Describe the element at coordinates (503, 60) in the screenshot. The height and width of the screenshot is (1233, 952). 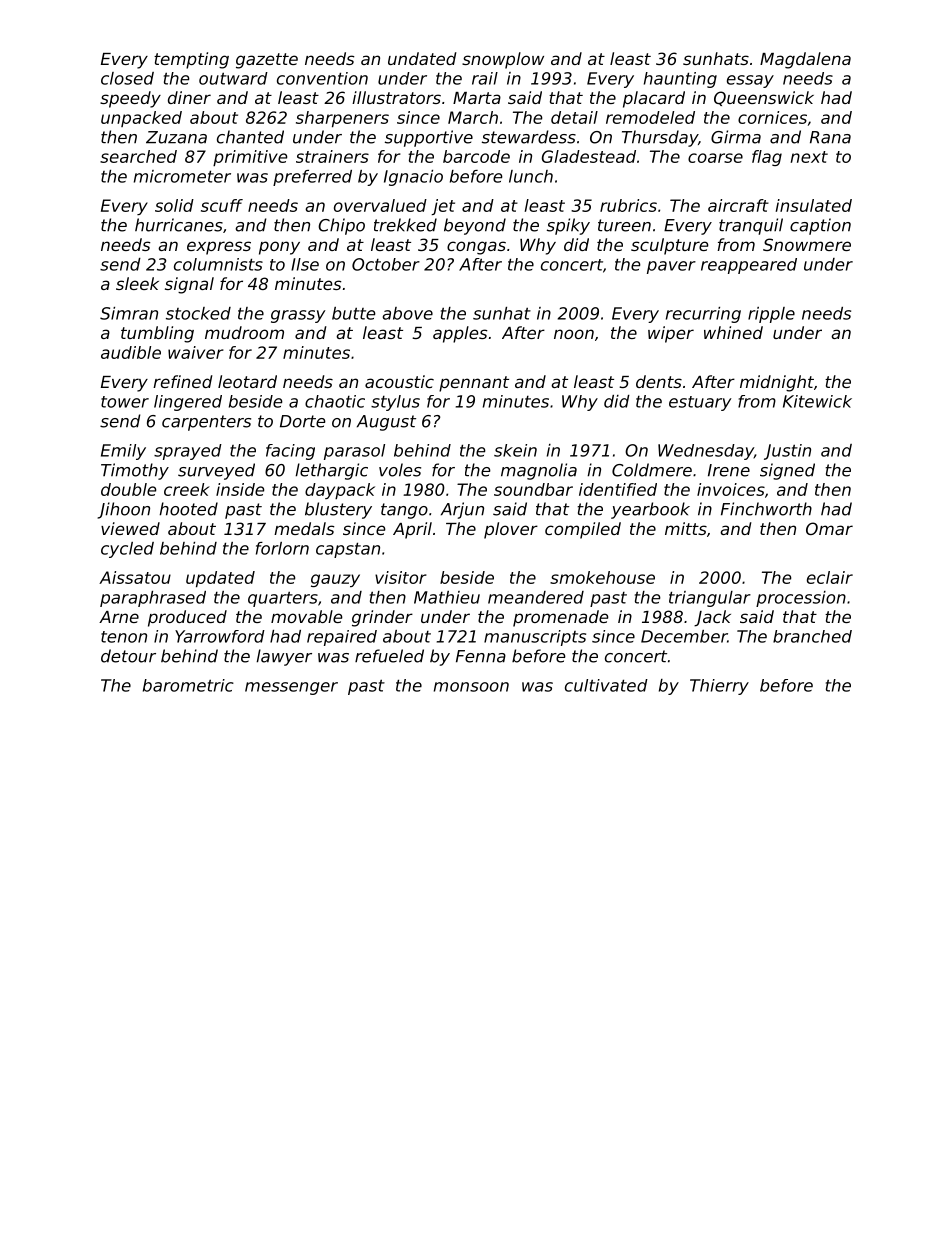
I see `snowplow` at that location.
